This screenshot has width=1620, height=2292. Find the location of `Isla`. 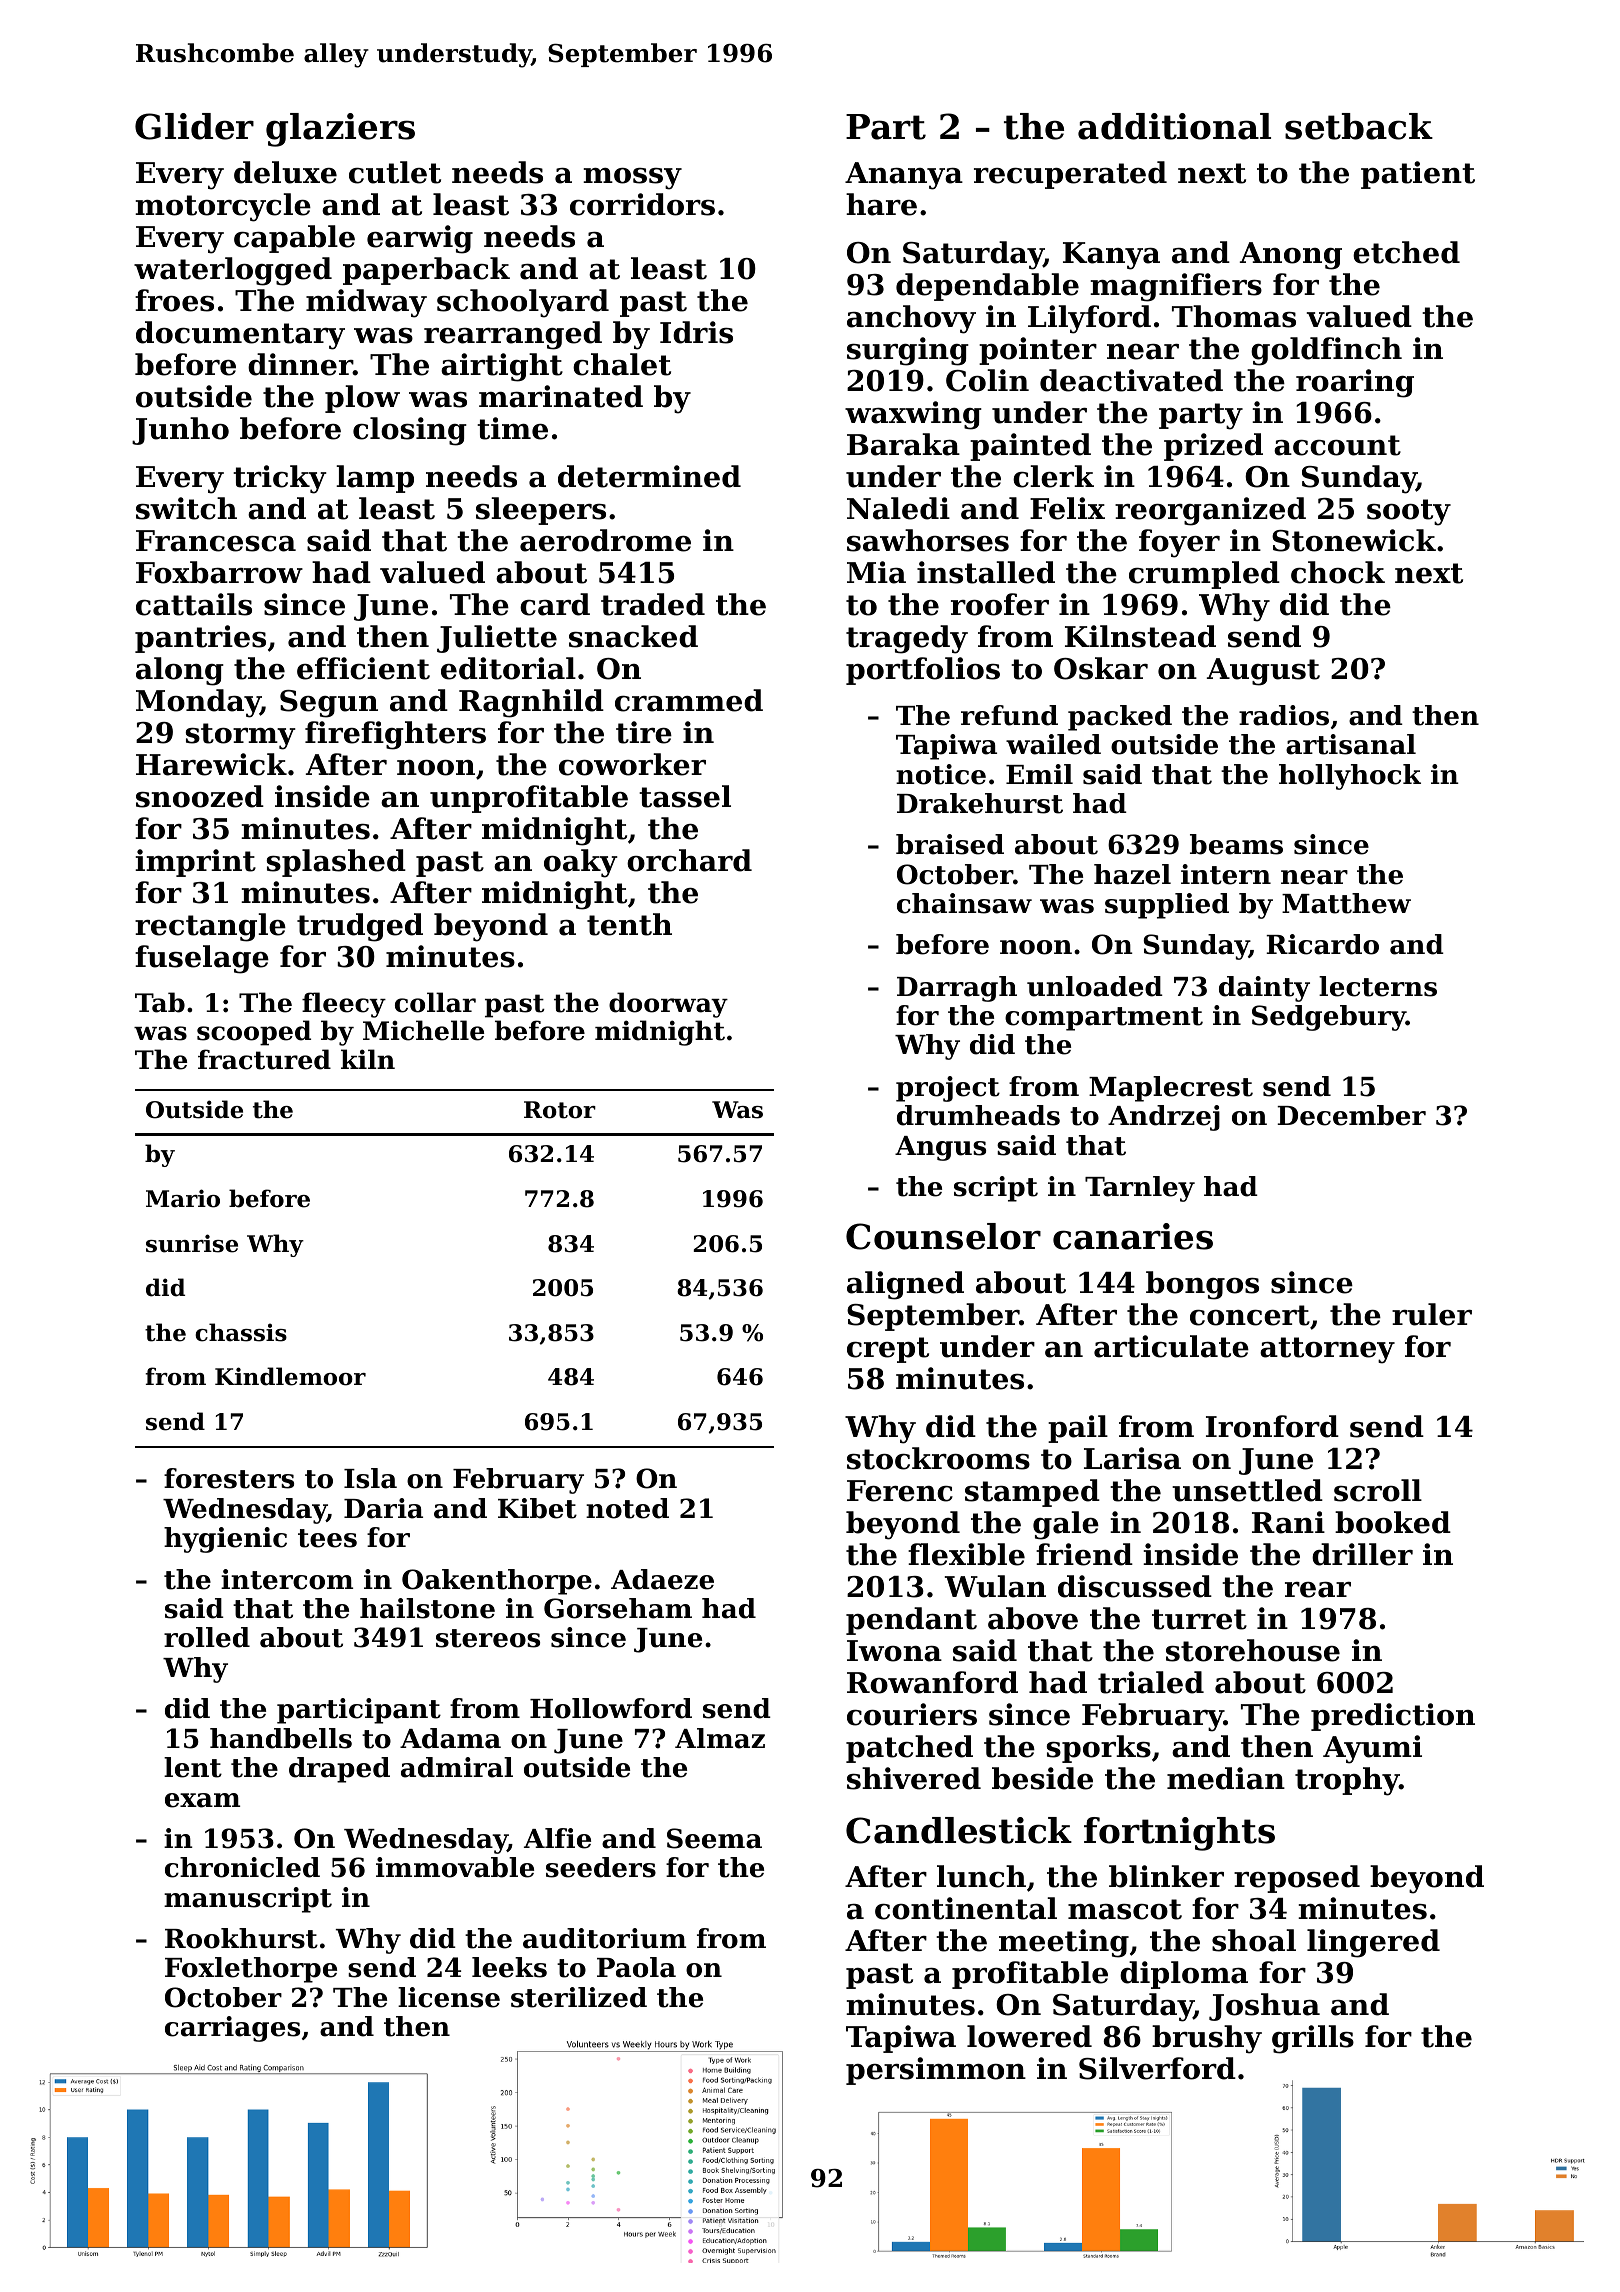

Isla is located at coordinates (370, 1478).
